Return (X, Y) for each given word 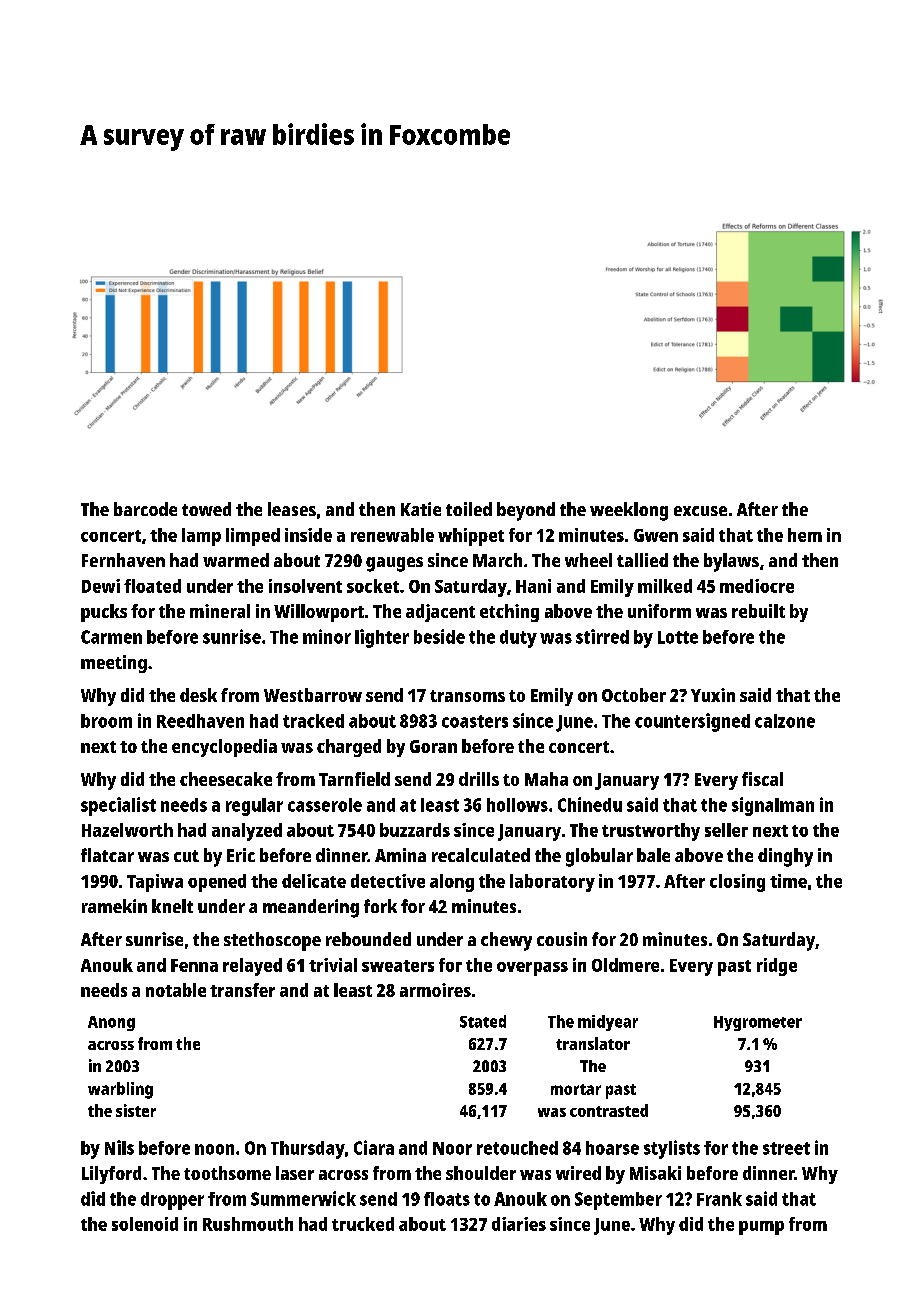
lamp (201, 537)
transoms (467, 696)
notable (176, 990)
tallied (642, 560)
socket (373, 586)
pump (761, 1228)
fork (380, 906)
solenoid (145, 1224)
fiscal (762, 779)
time (788, 881)
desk (198, 695)
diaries (519, 1224)
